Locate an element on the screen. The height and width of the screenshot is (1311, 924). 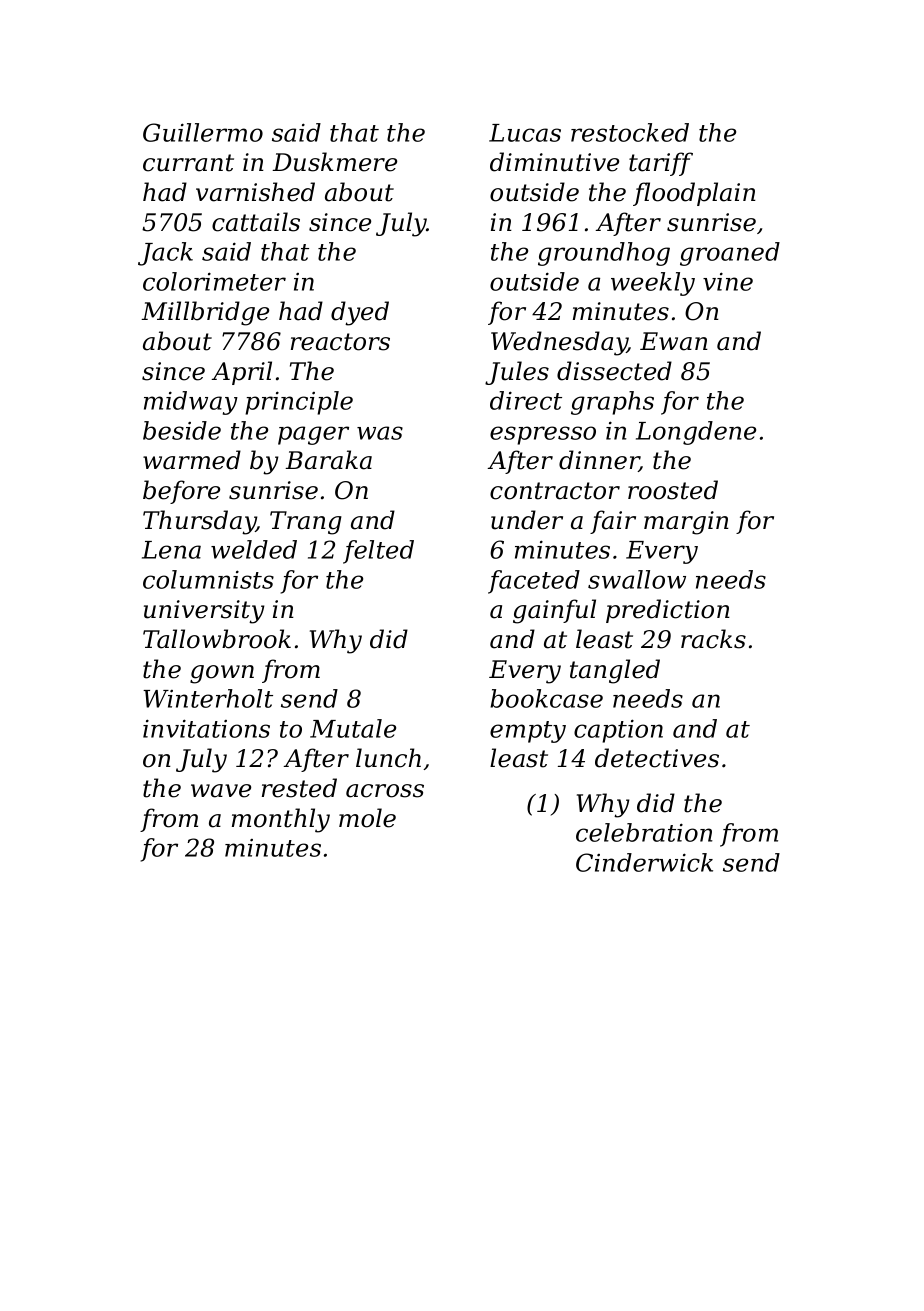
wave is located at coordinates (221, 791).
